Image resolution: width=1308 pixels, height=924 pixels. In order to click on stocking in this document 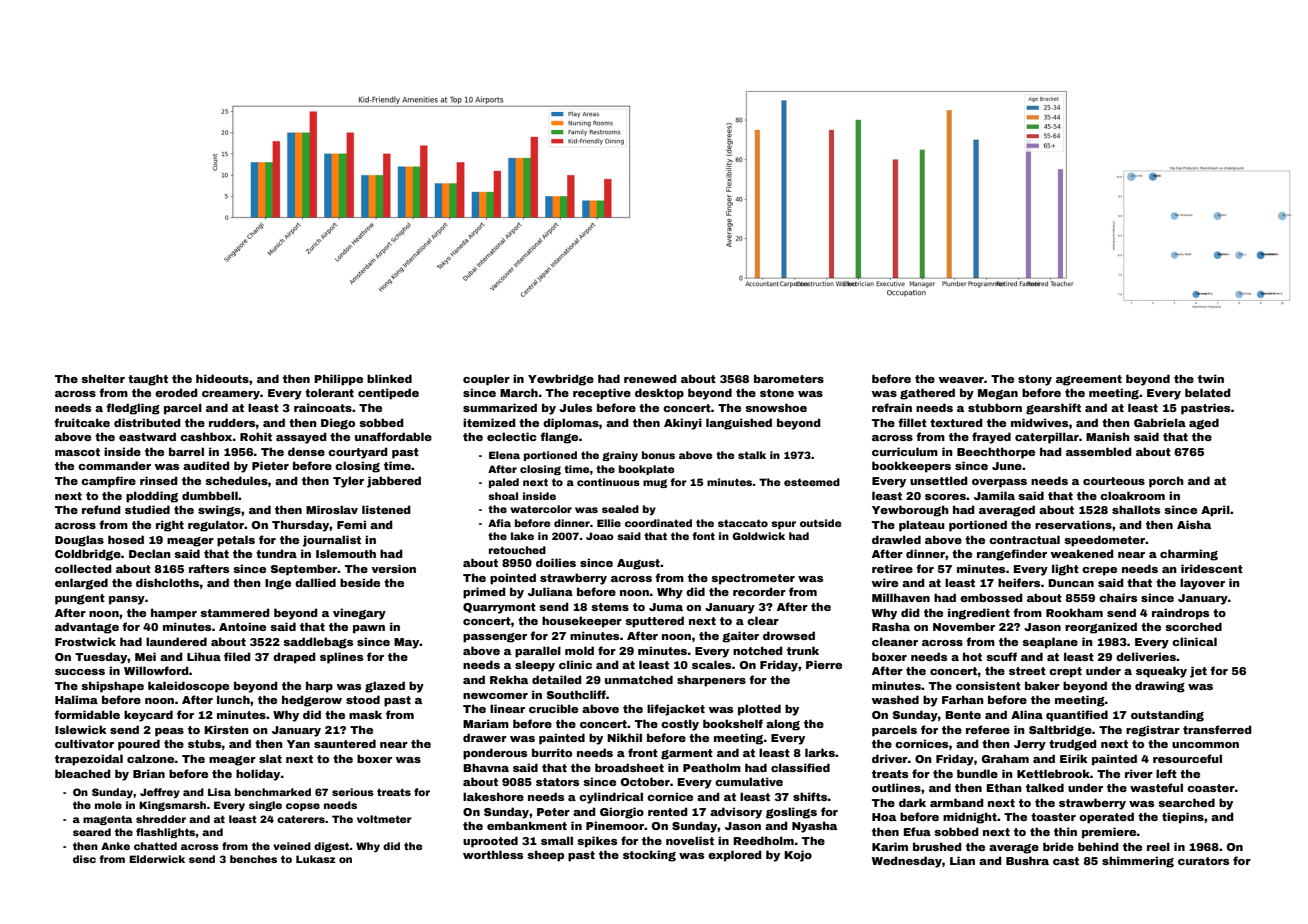, I will do `click(649, 856)`.
